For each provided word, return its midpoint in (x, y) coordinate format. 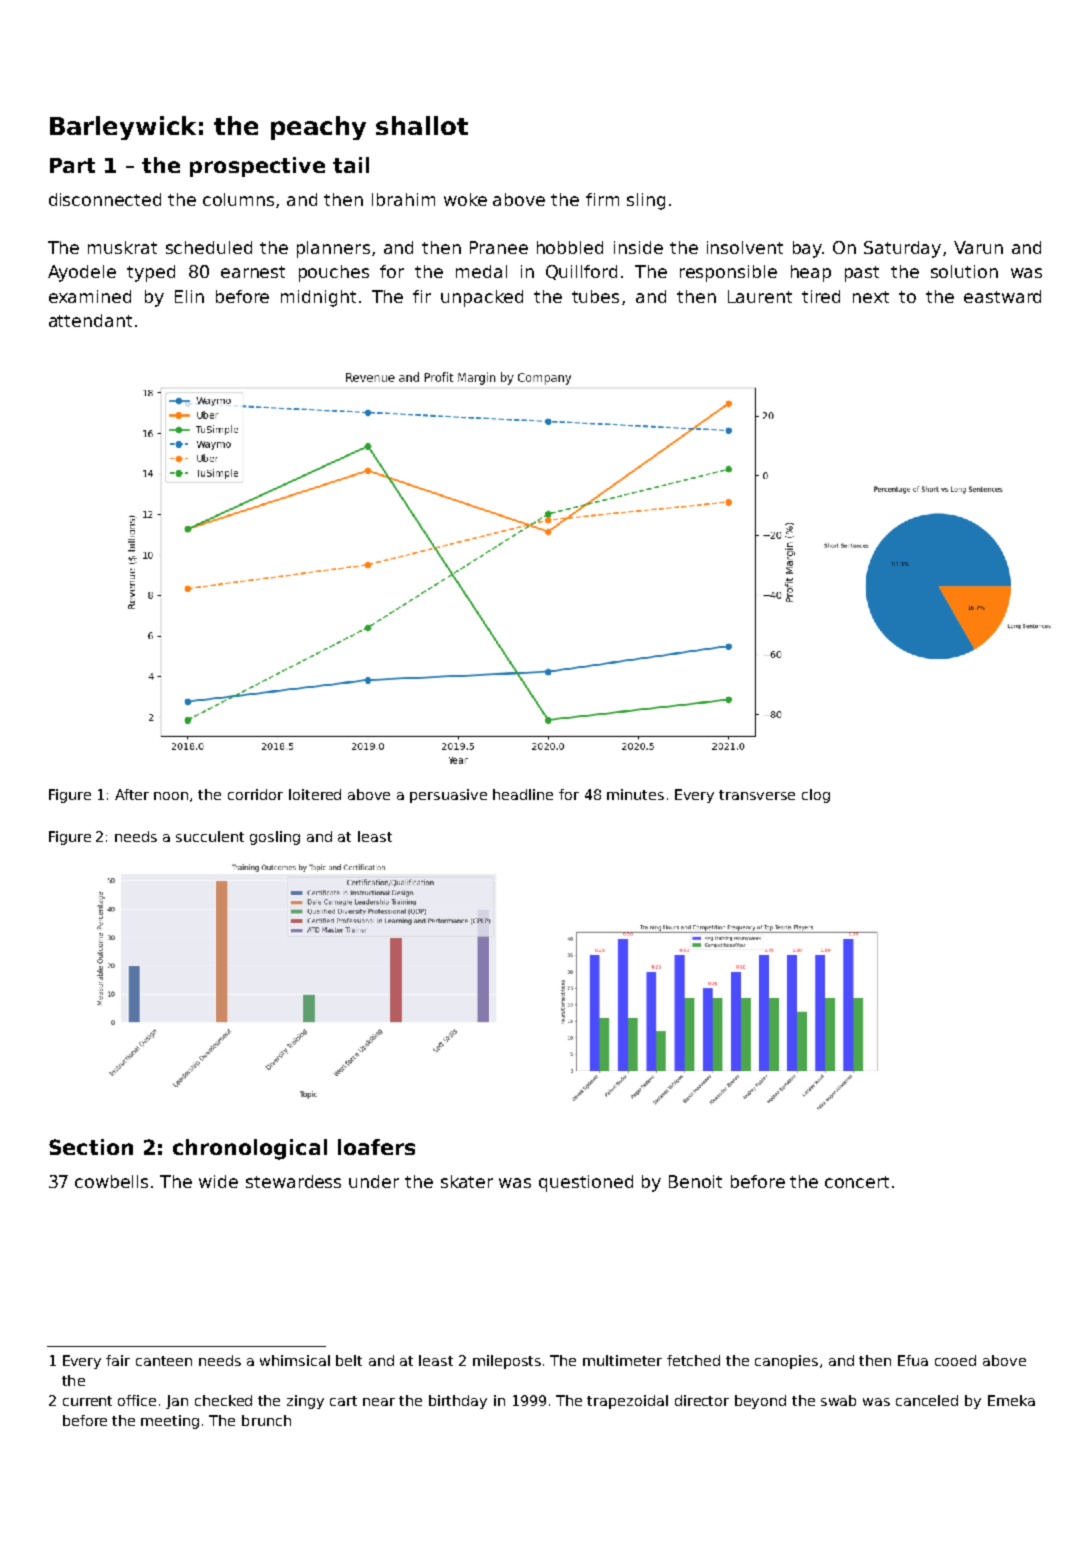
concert (857, 1182)
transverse (757, 795)
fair (118, 1360)
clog (816, 796)
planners (333, 249)
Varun (978, 247)
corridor (255, 794)
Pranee (499, 247)
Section (91, 1147)
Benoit (695, 1181)
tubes (595, 296)
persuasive (448, 796)
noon (171, 796)
